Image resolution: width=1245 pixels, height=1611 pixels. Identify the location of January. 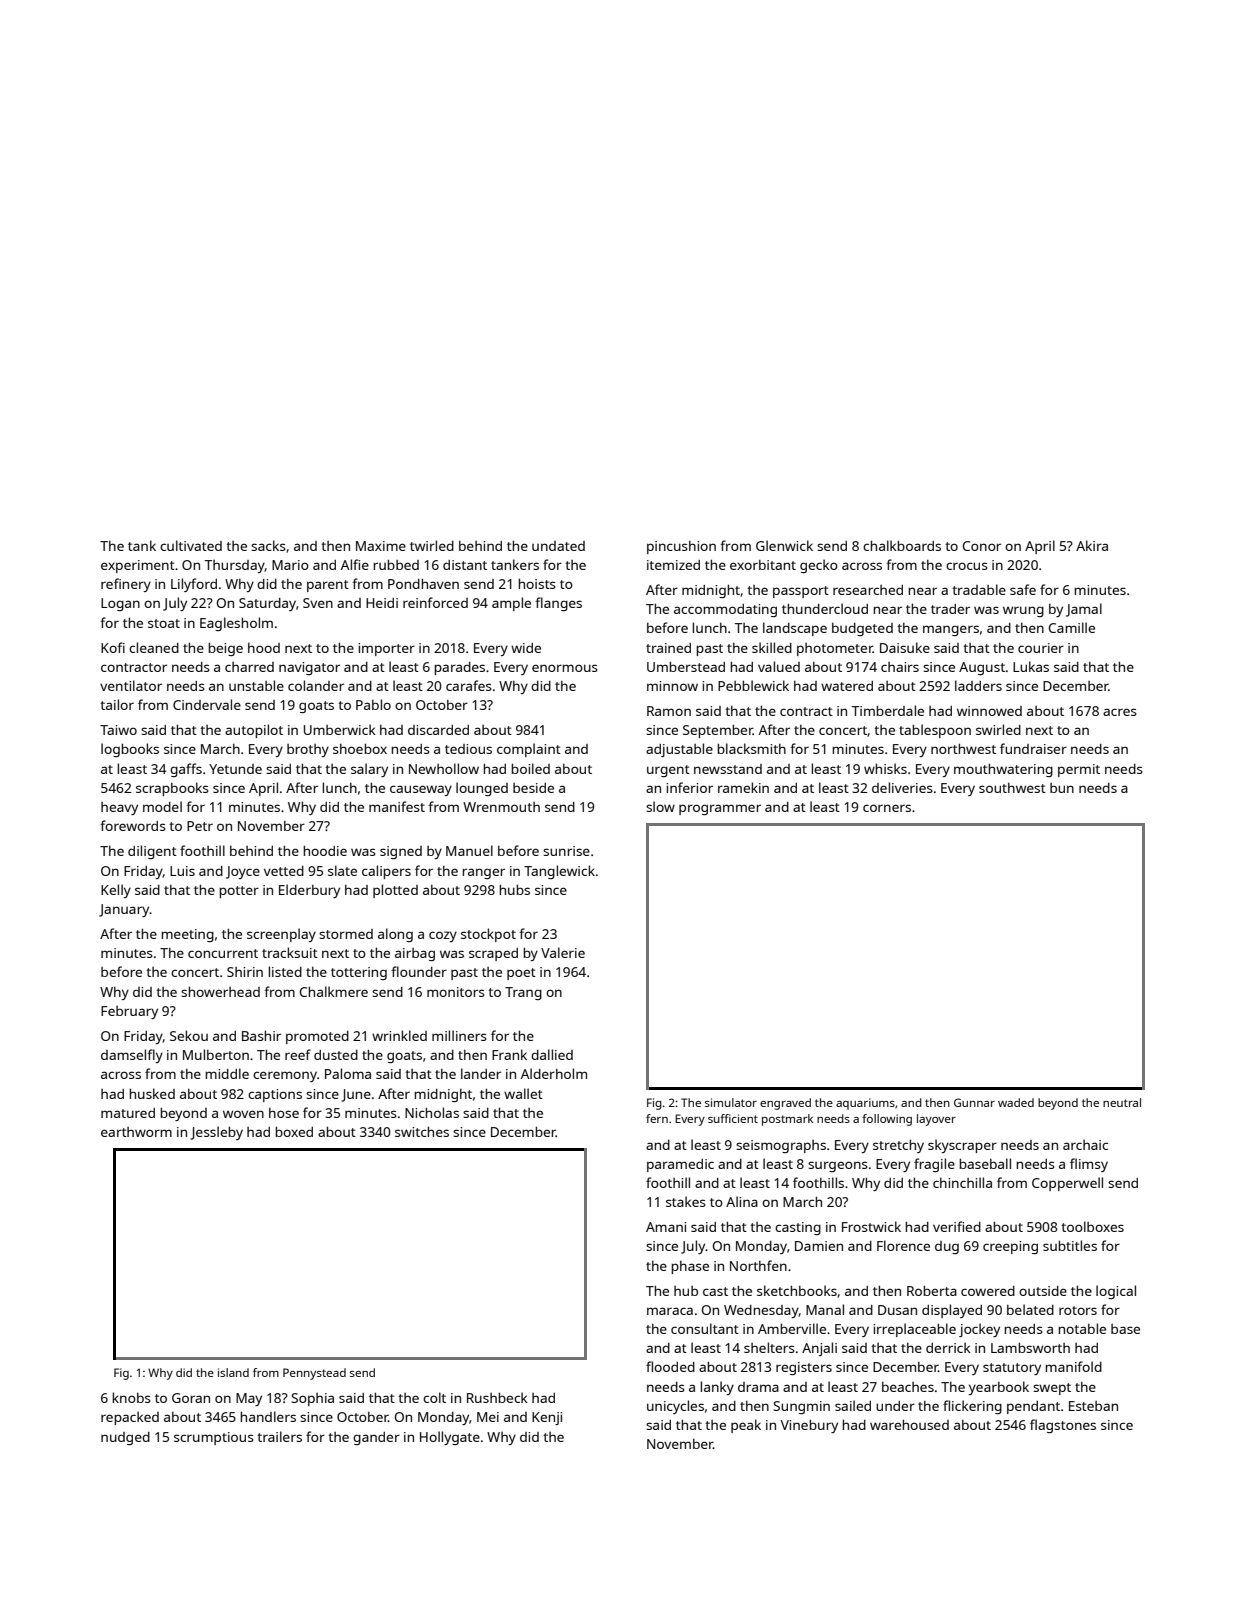
(124, 910).
